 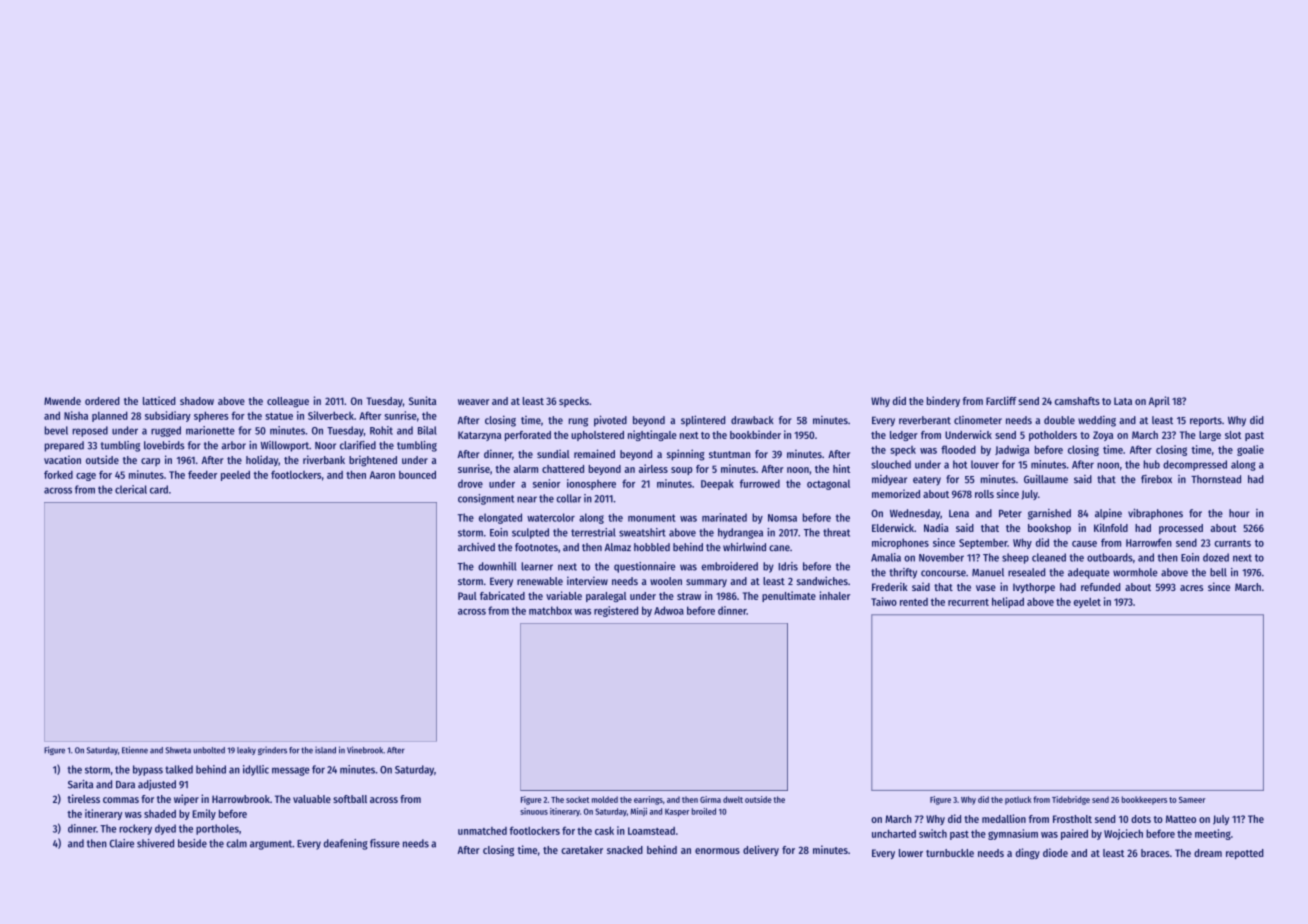 I want to click on bookbinder, so click(x=755, y=434).
